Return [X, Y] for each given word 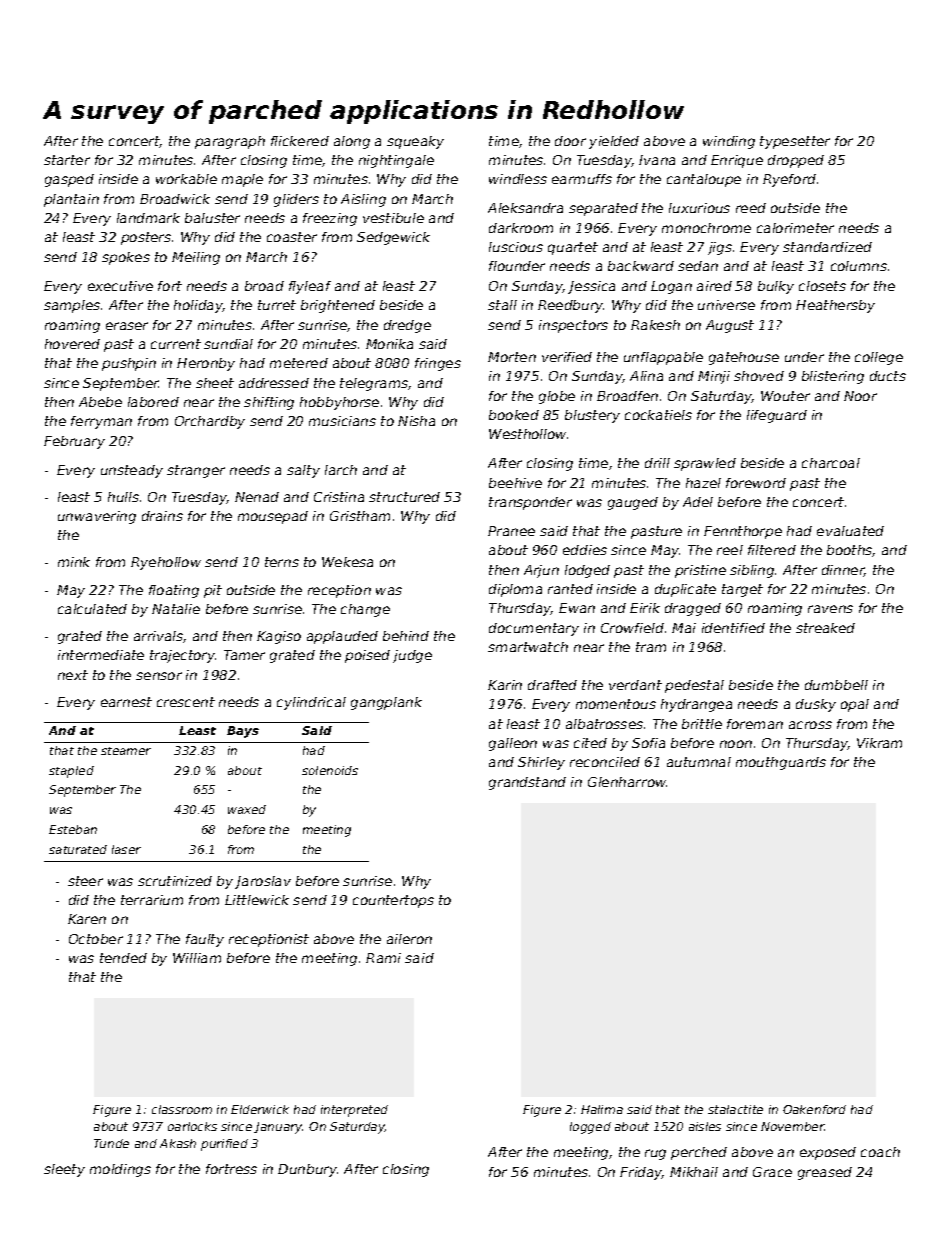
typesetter [795, 142]
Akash [178, 1143]
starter [67, 160]
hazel [703, 483]
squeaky [415, 142]
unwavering [97, 517]
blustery [592, 416]
